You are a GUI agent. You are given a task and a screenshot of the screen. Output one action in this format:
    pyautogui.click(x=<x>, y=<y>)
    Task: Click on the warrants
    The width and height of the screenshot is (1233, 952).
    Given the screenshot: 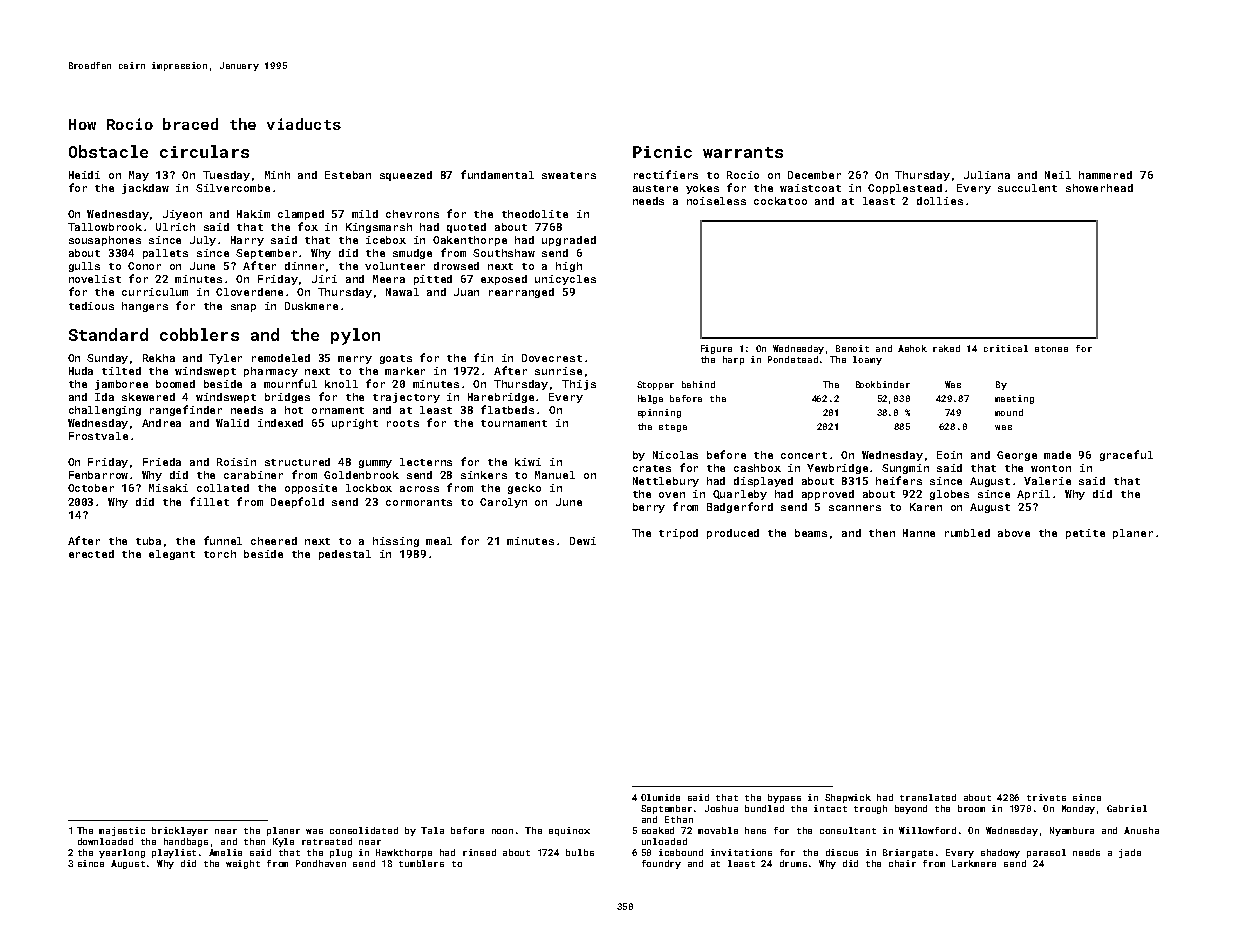 What is the action you would take?
    pyautogui.click(x=743, y=152)
